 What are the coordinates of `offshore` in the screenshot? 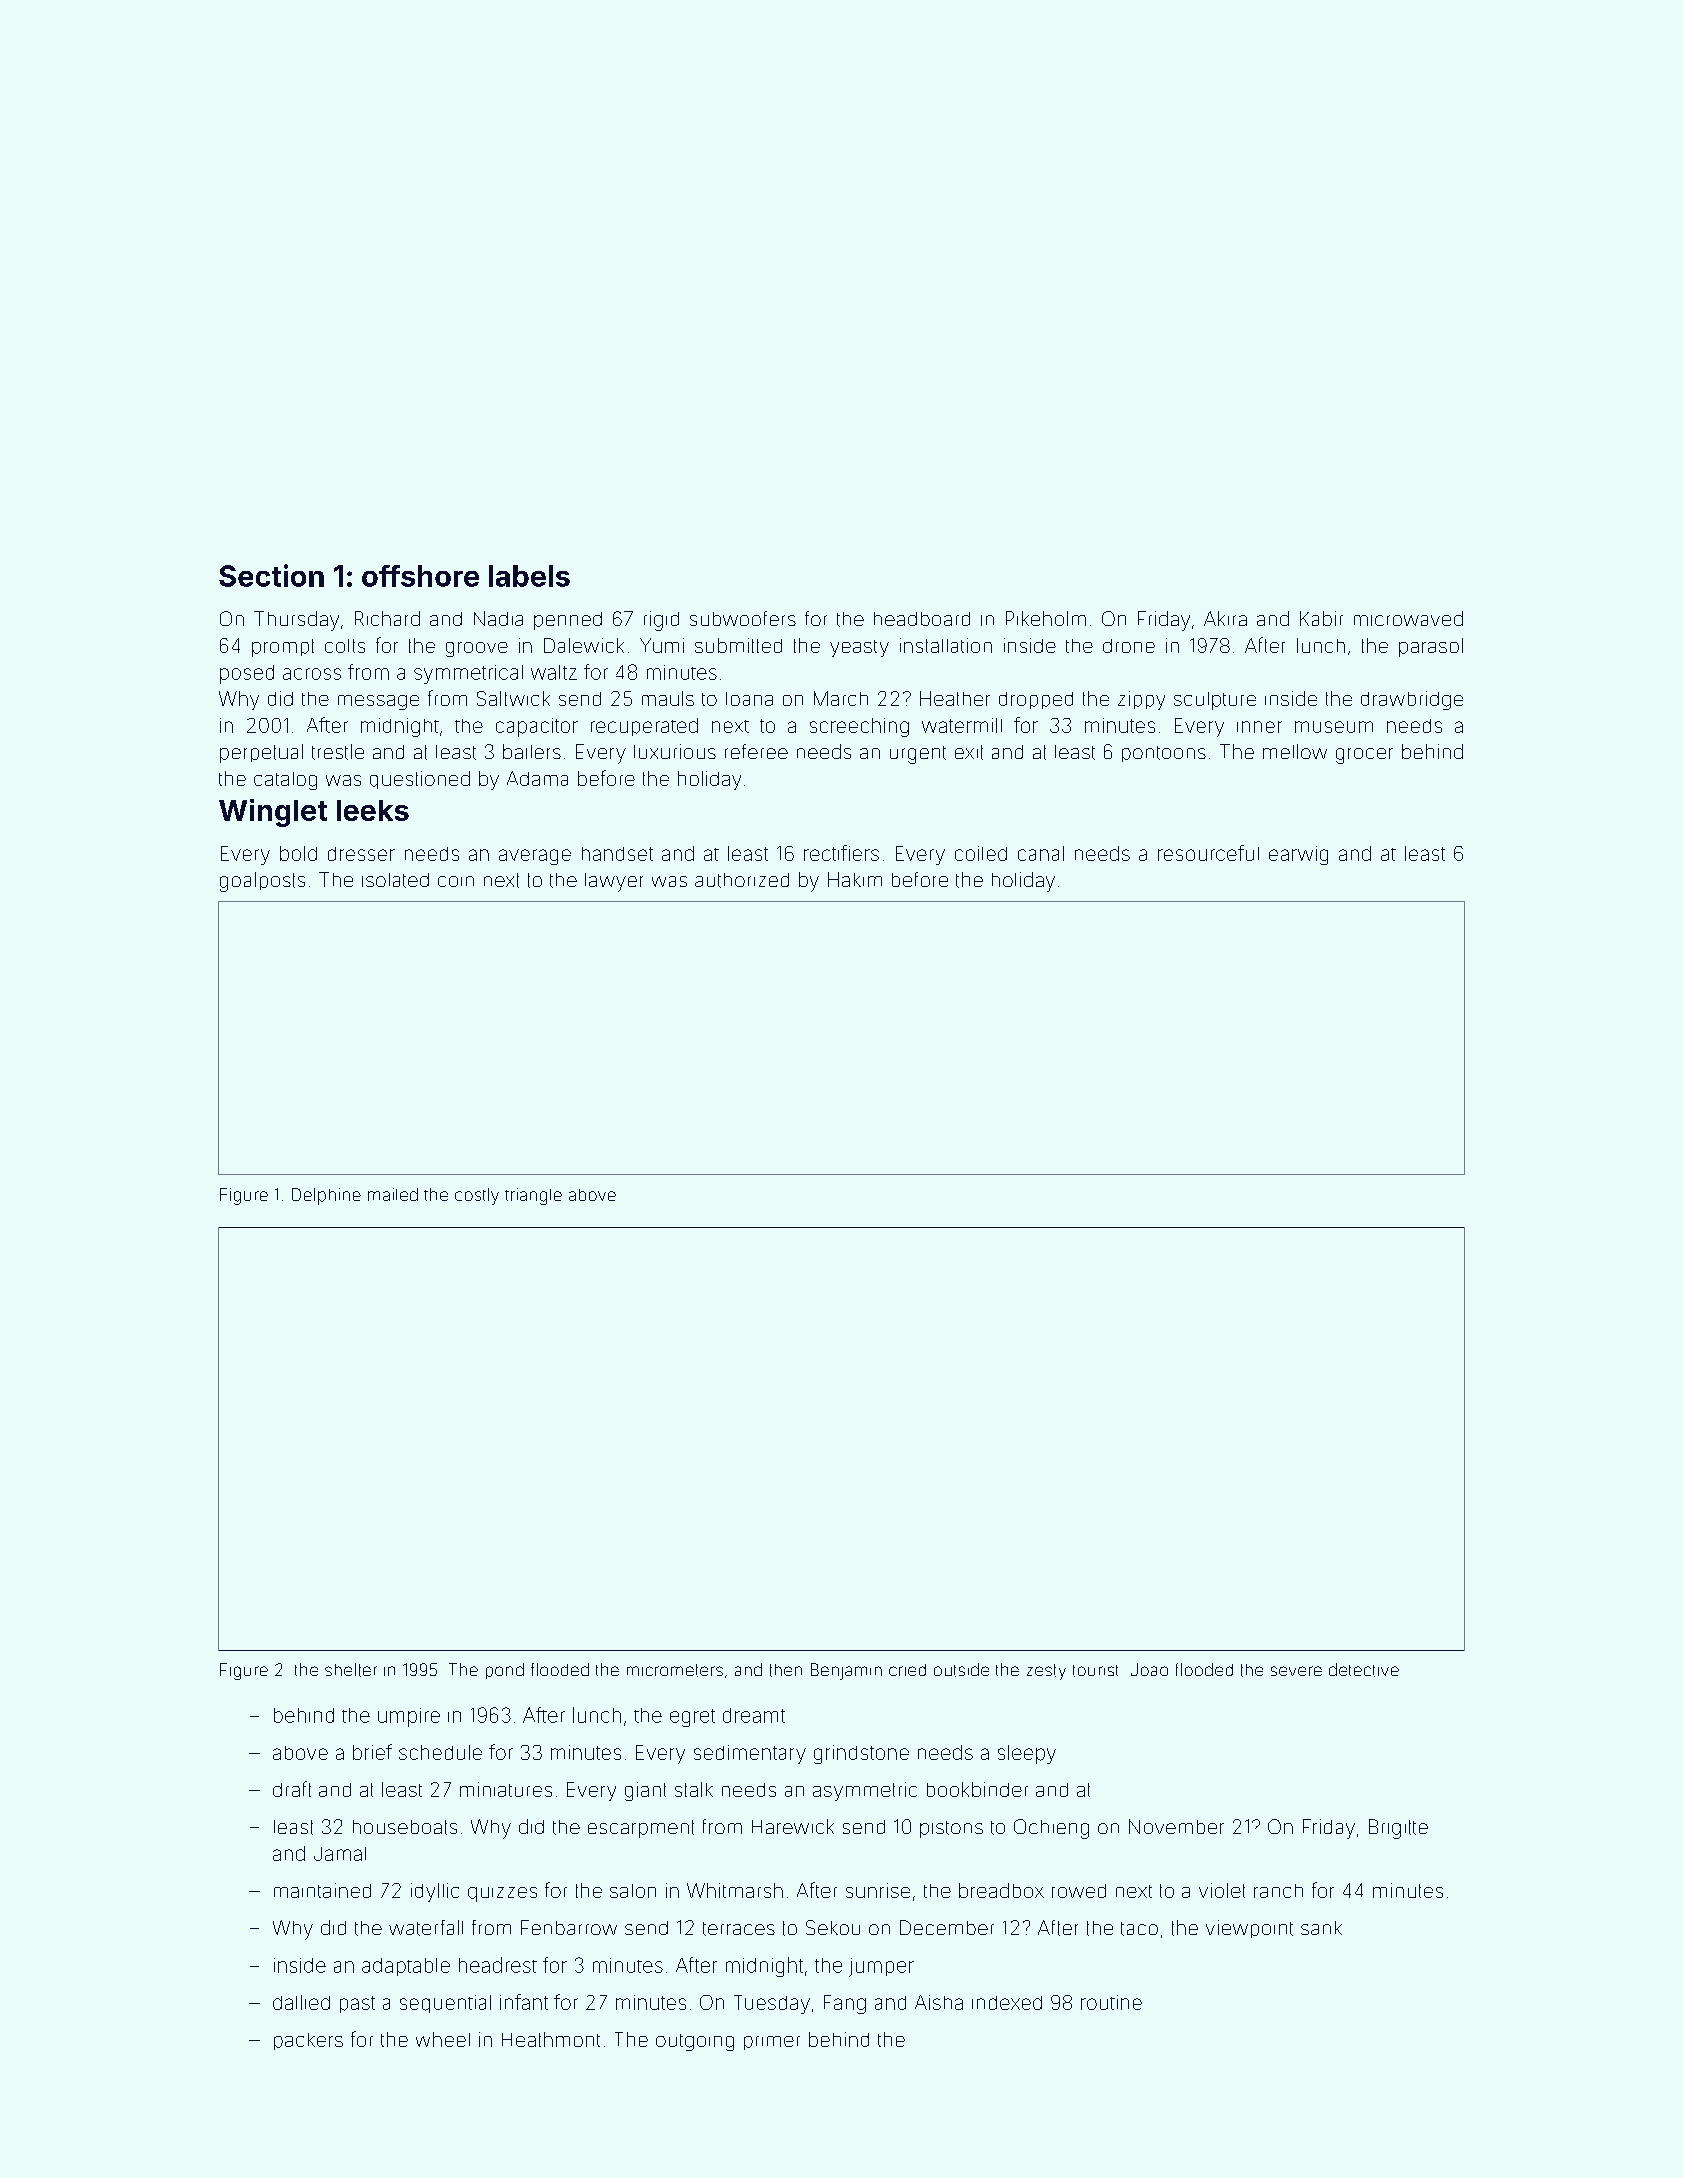 It's located at (420, 576).
